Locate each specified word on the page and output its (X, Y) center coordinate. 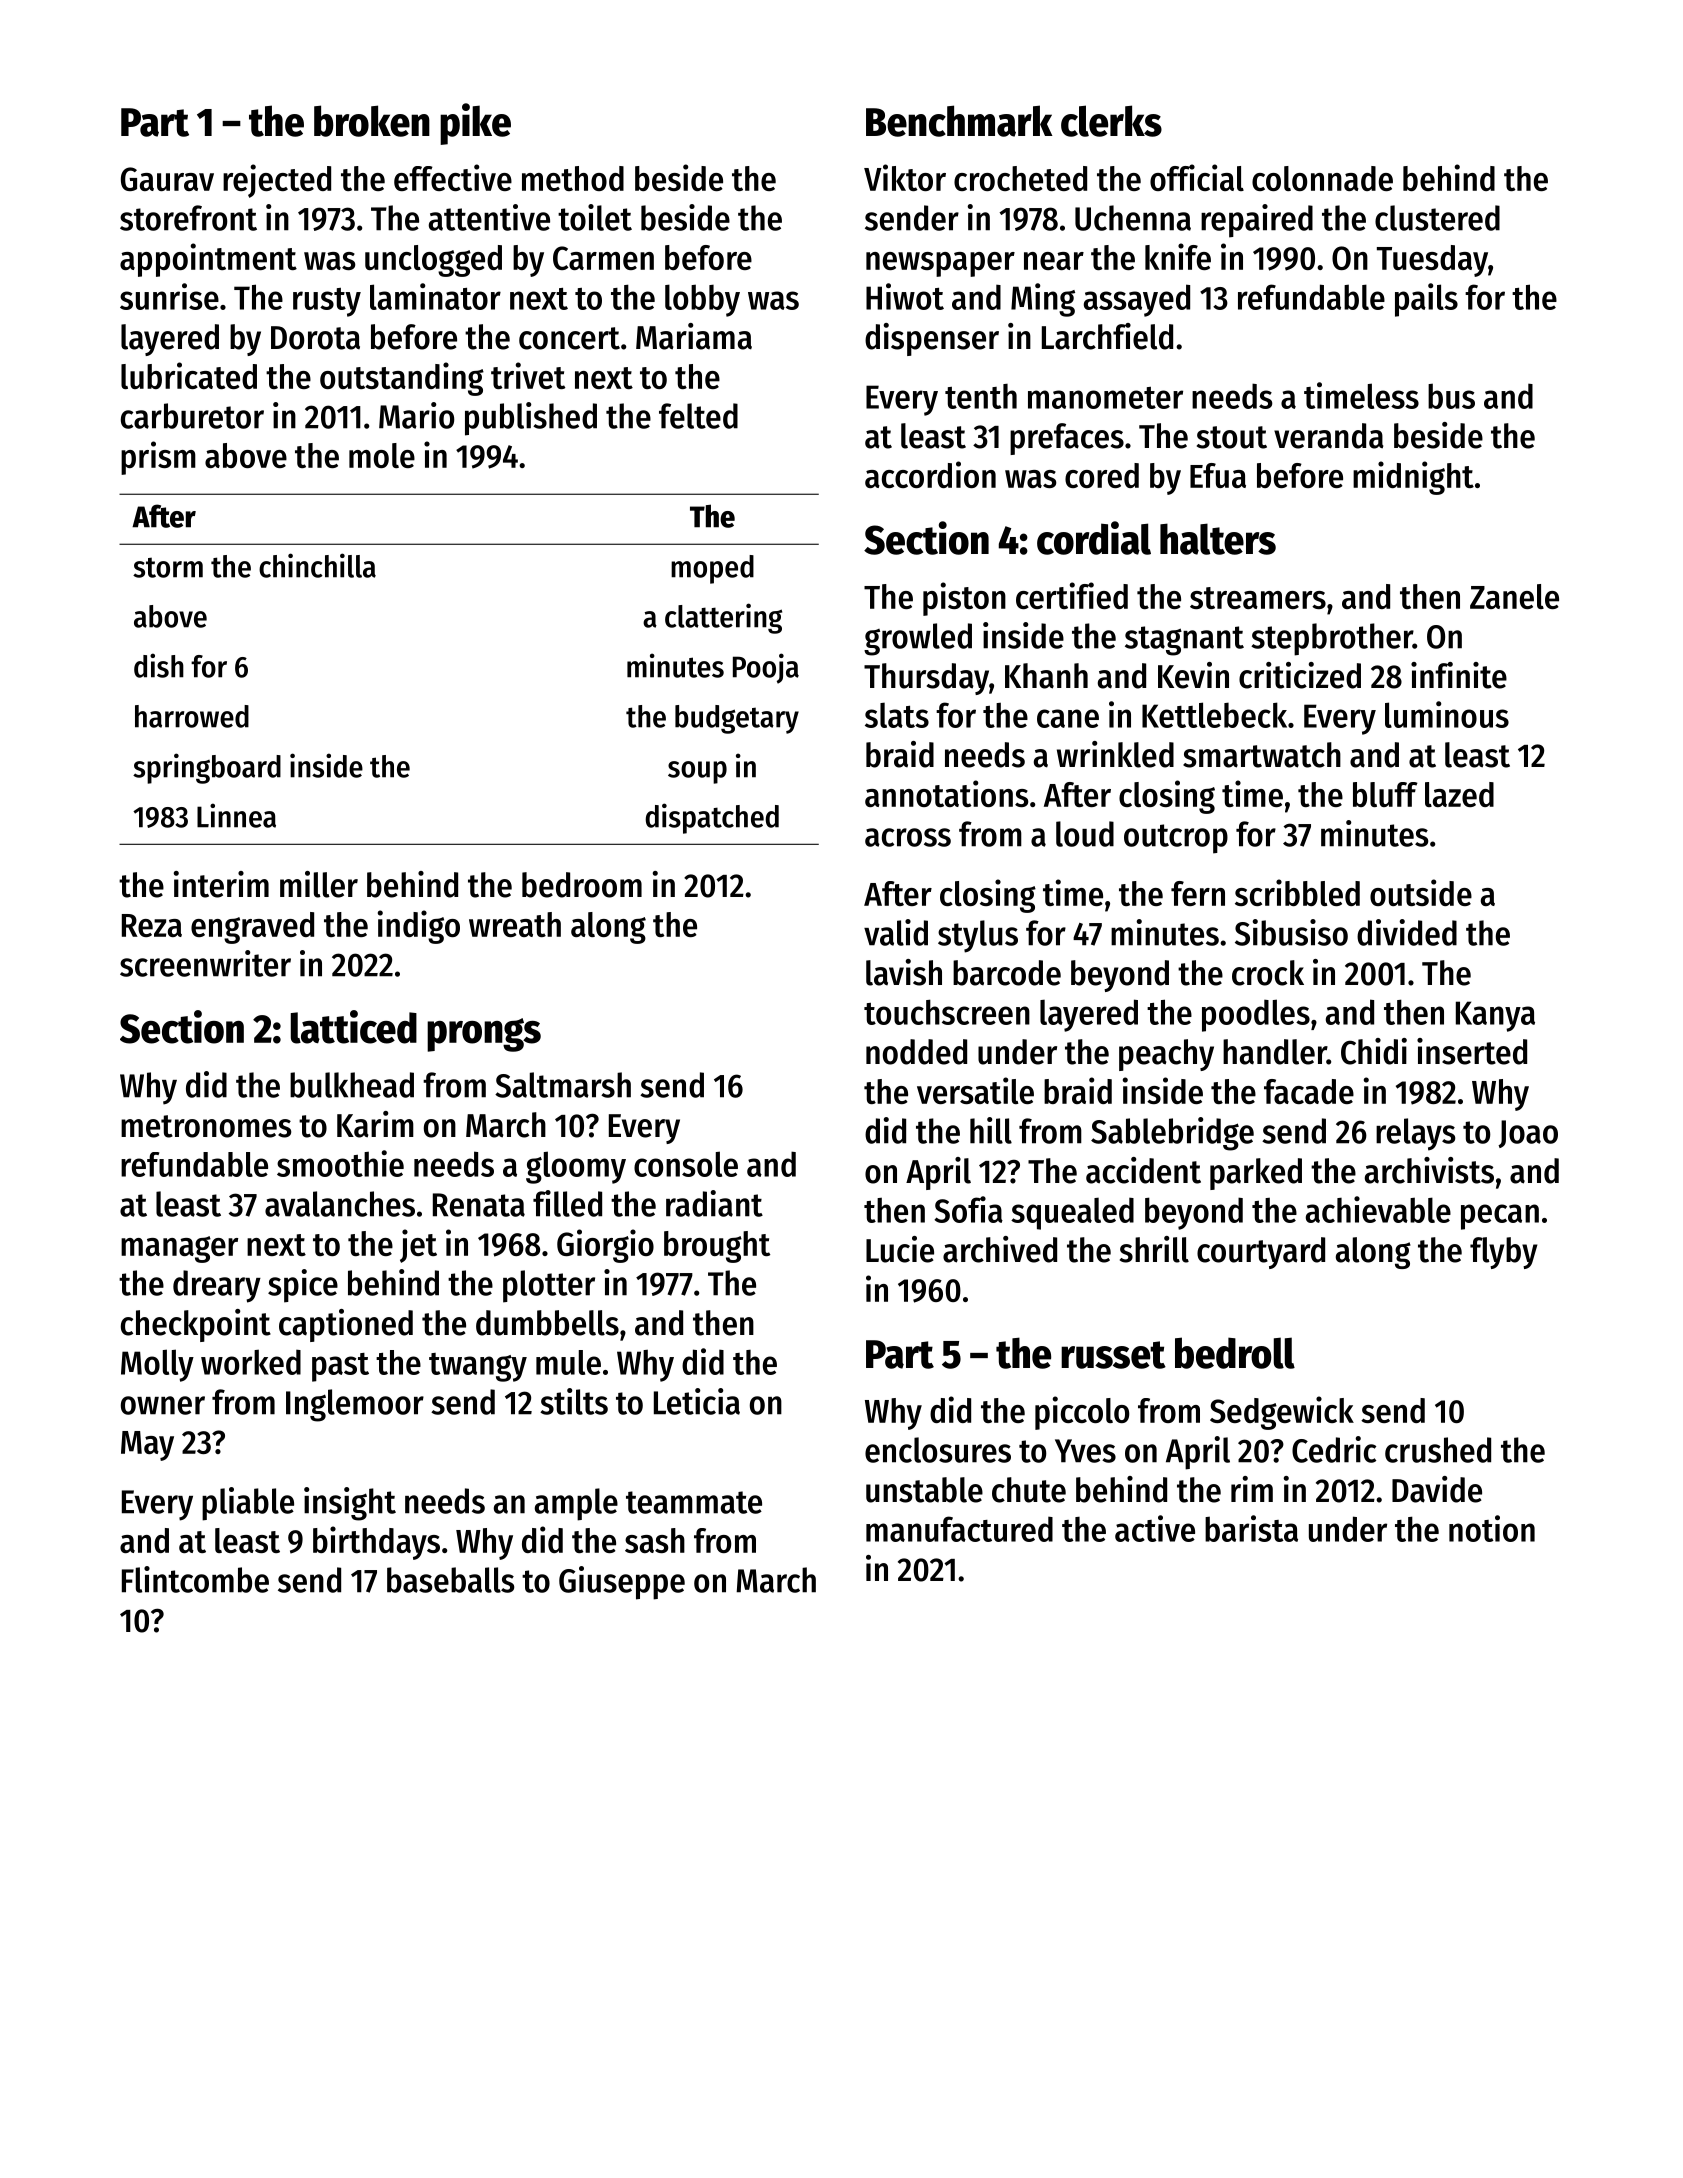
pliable (248, 1504)
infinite (1459, 675)
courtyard (1261, 1253)
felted (698, 416)
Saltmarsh (563, 1085)
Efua (1218, 475)
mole (382, 455)
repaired (1257, 221)
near (1054, 261)
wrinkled (1115, 754)
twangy (478, 1367)
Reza (152, 925)
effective (453, 177)
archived (1000, 1249)
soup (697, 772)
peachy (1166, 1055)
